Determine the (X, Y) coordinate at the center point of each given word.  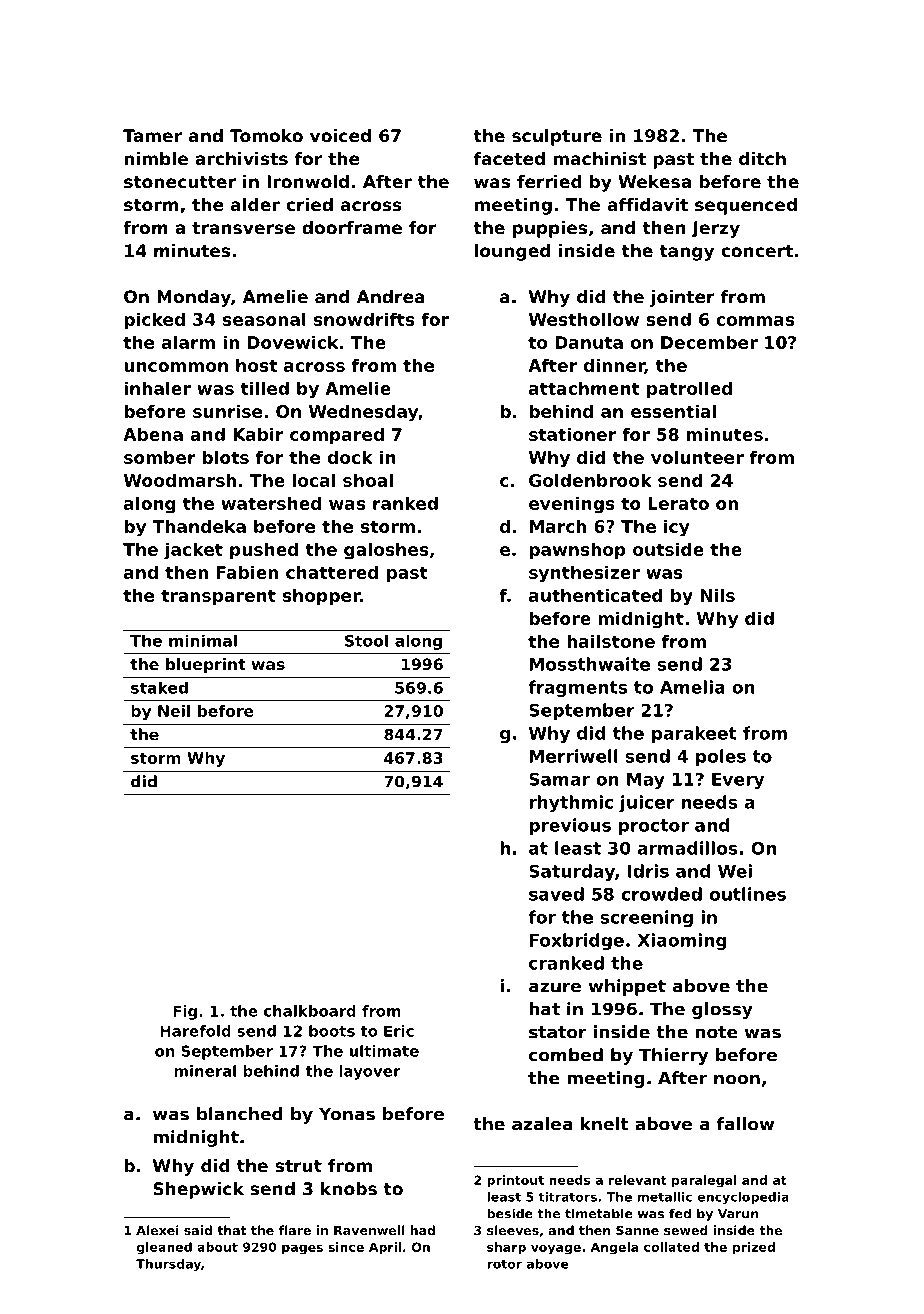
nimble (156, 158)
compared (337, 436)
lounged (512, 252)
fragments (577, 688)
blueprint (206, 666)
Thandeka (199, 526)
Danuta (589, 342)
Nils (718, 595)
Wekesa (655, 181)
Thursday (168, 1265)
